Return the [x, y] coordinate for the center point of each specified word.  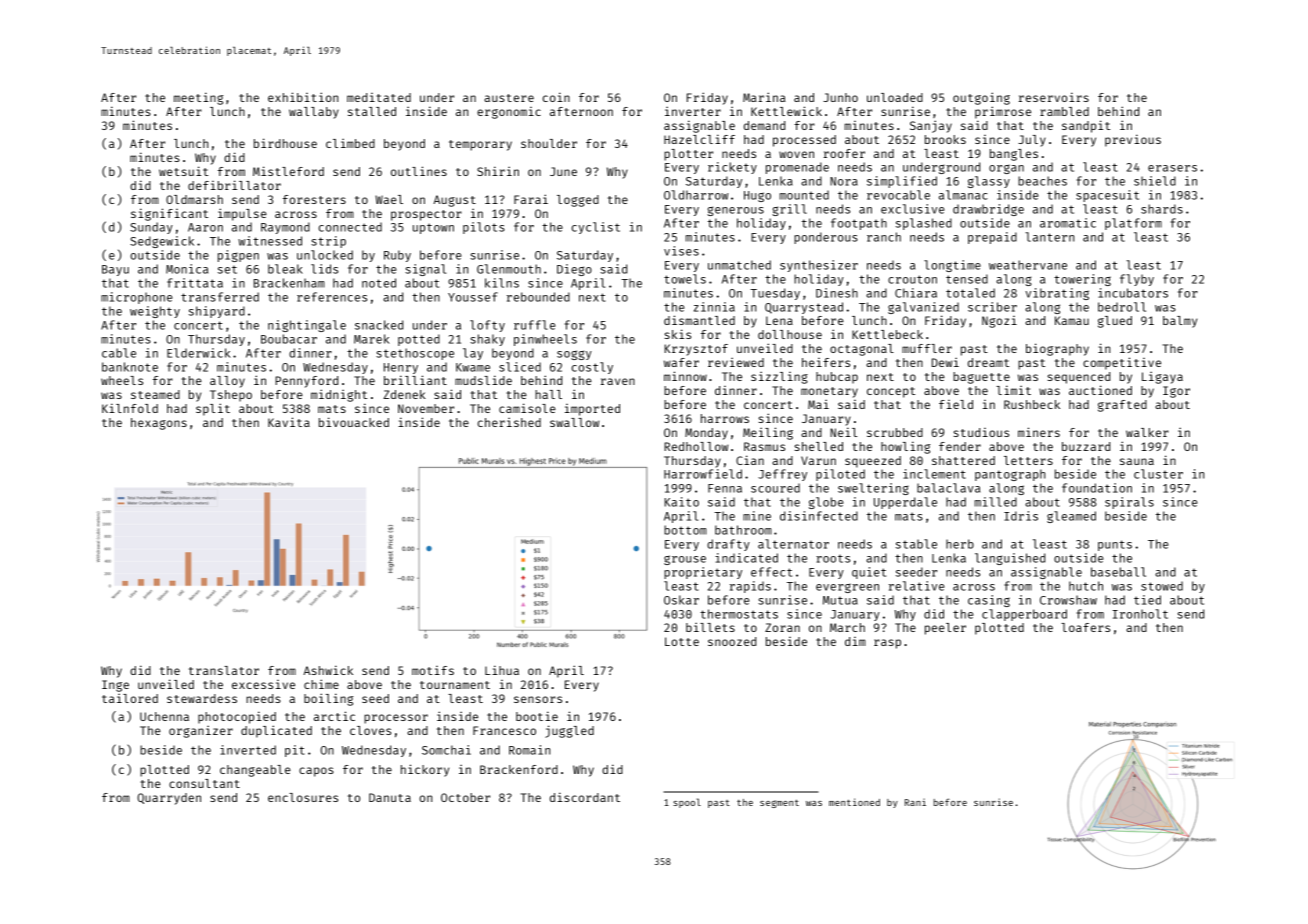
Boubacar [289, 339]
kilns [502, 283]
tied [1147, 600]
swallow [574, 422]
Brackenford [519, 769]
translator [224, 670]
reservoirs [1054, 97]
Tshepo [231, 396]
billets [710, 627]
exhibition [303, 97]
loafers [1085, 627]
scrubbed [895, 432]
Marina [764, 97]
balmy [1180, 322]
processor [396, 719]
